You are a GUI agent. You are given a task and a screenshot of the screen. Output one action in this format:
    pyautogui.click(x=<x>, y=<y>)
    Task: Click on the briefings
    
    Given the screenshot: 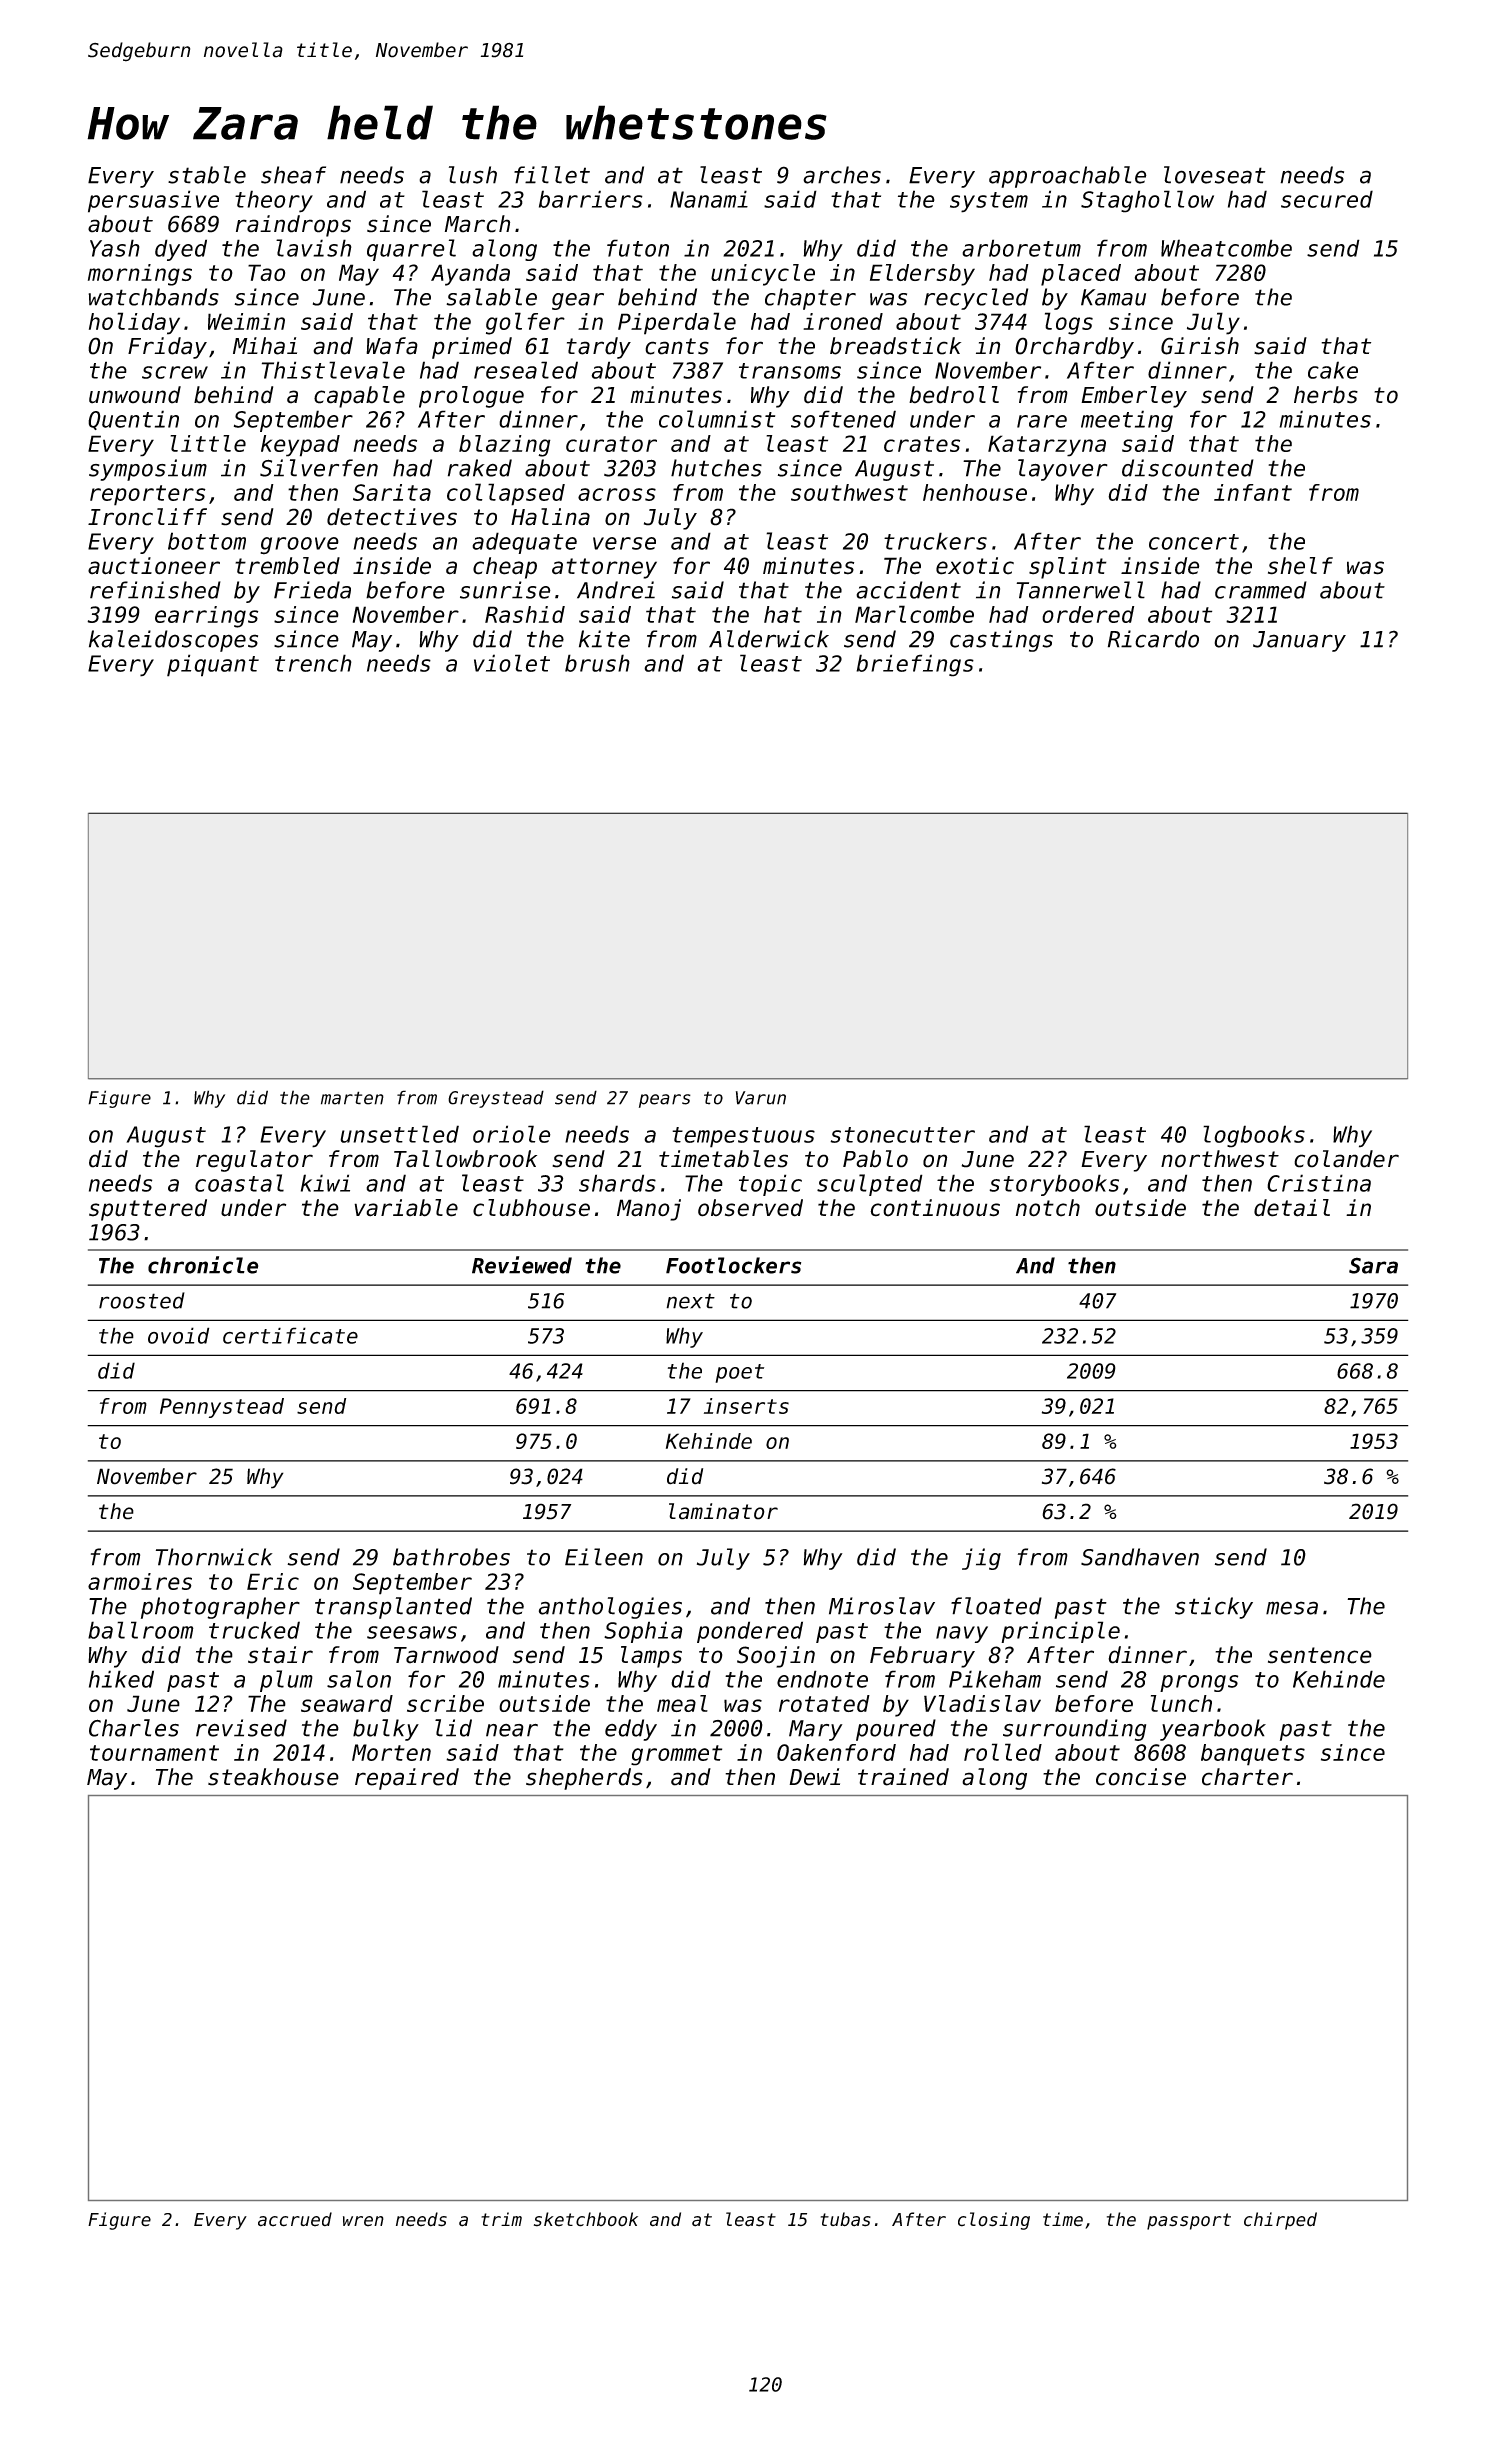 What is the action you would take?
    pyautogui.click(x=915, y=665)
